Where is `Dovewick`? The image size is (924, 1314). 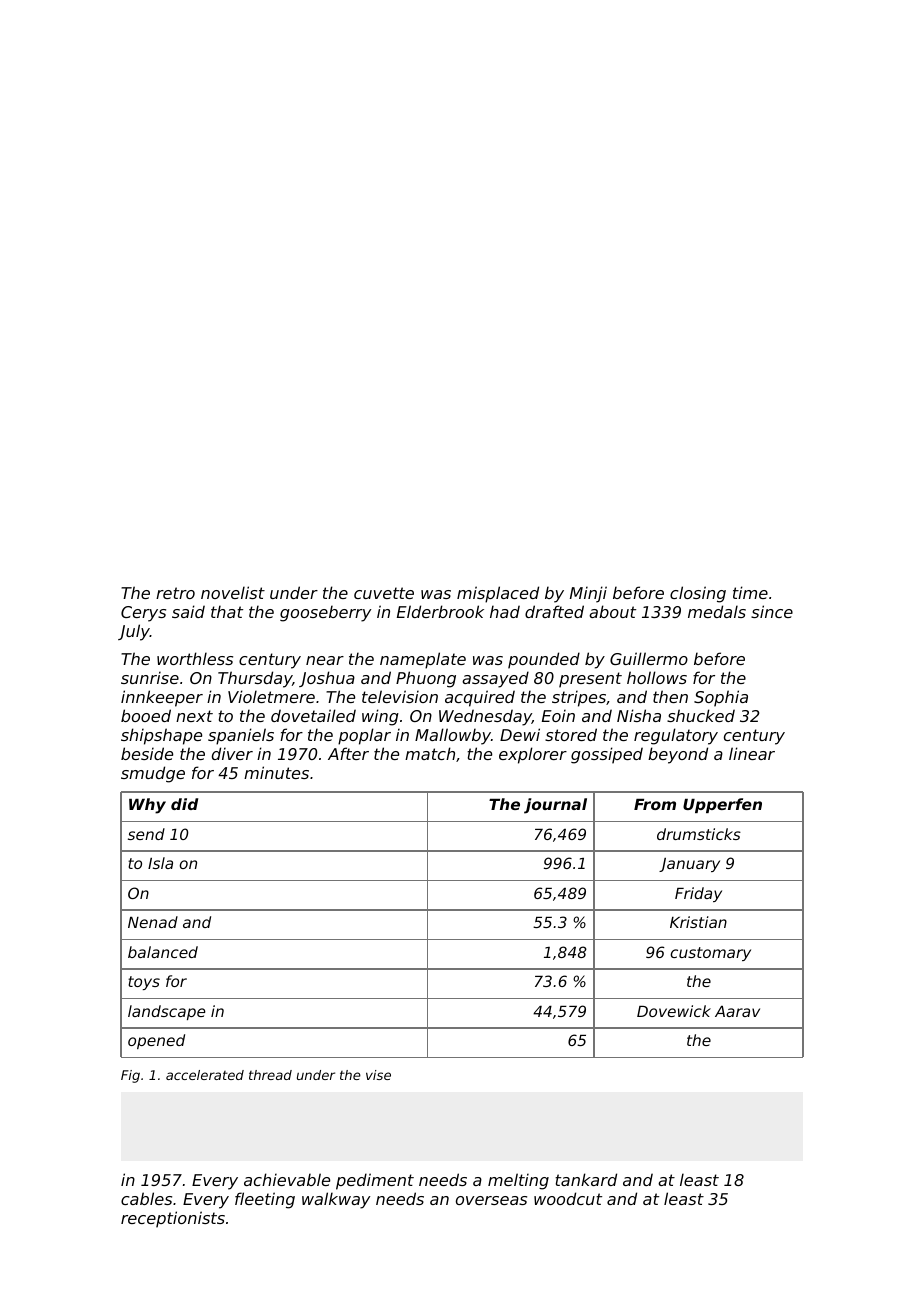 Dovewick is located at coordinates (674, 1011).
